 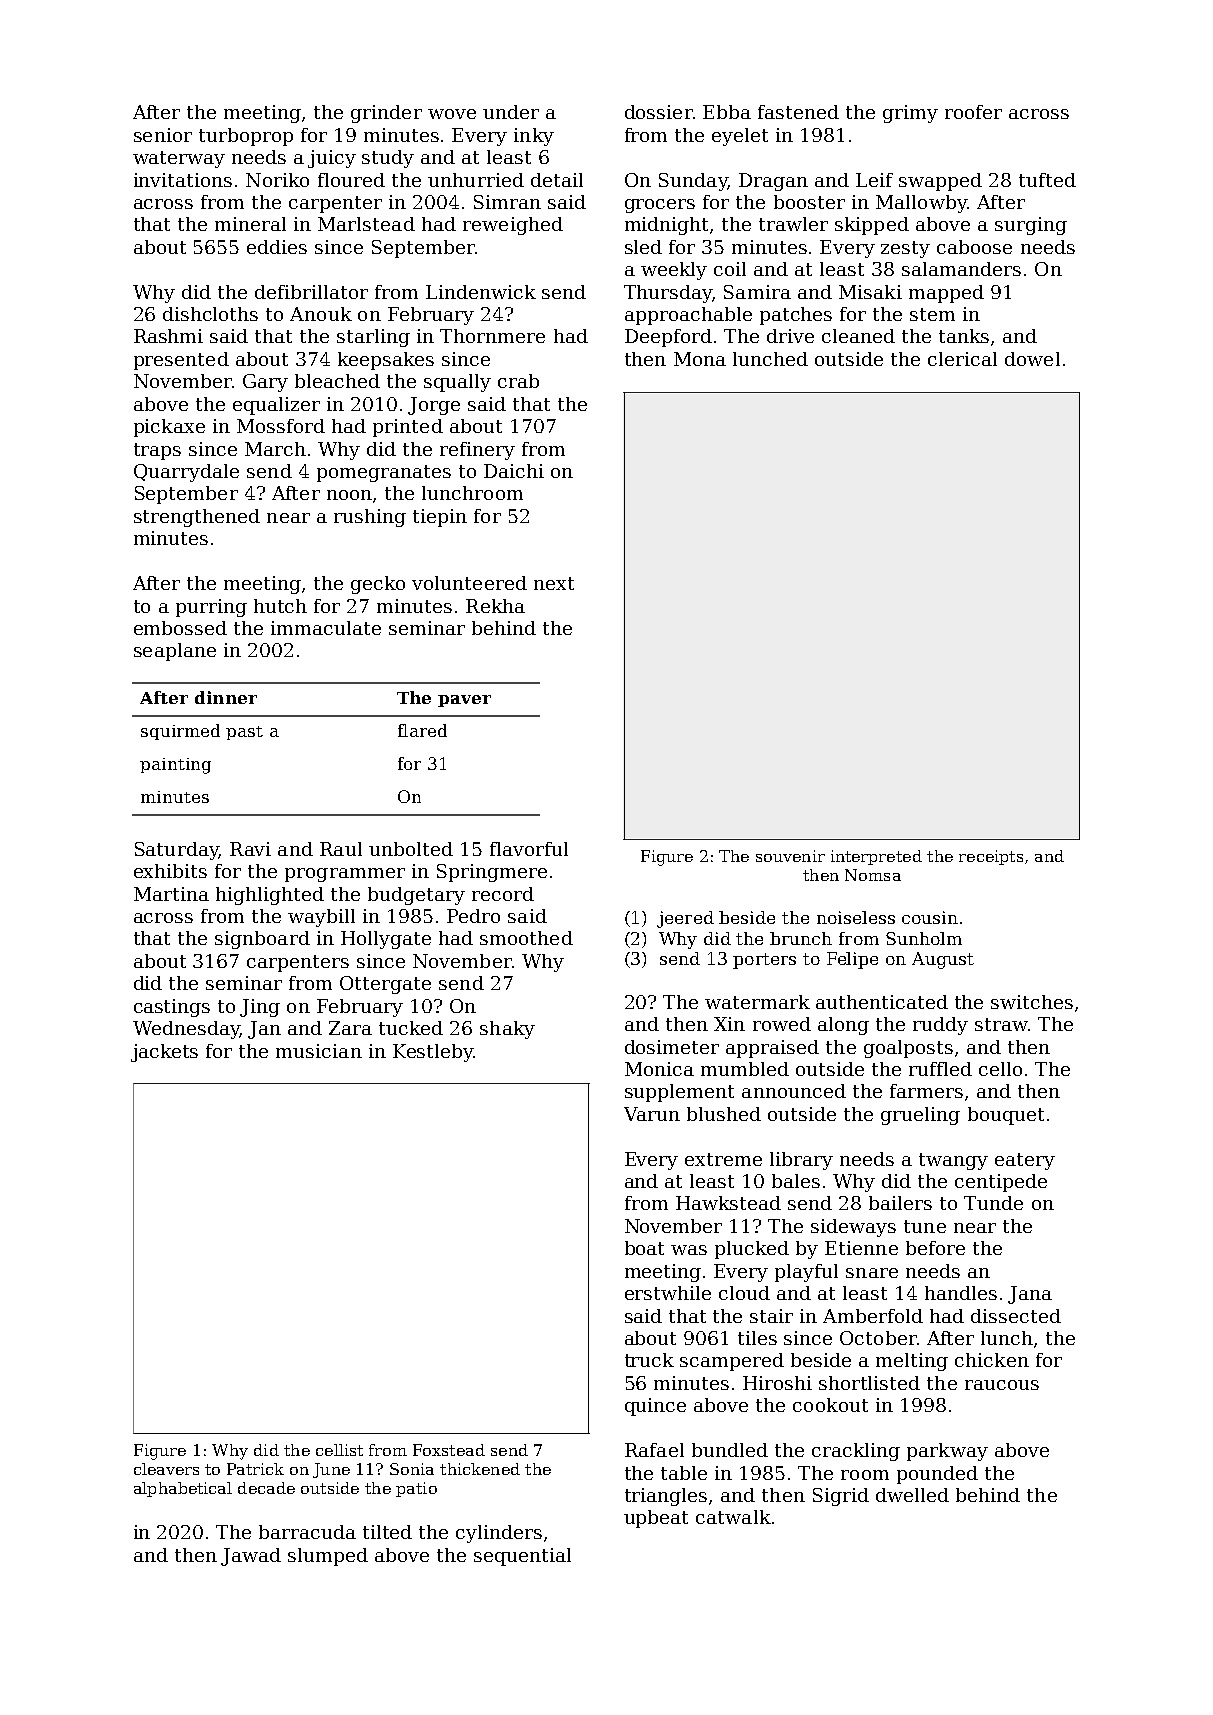 I want to click on juicy, so click(x=332, y=159).
